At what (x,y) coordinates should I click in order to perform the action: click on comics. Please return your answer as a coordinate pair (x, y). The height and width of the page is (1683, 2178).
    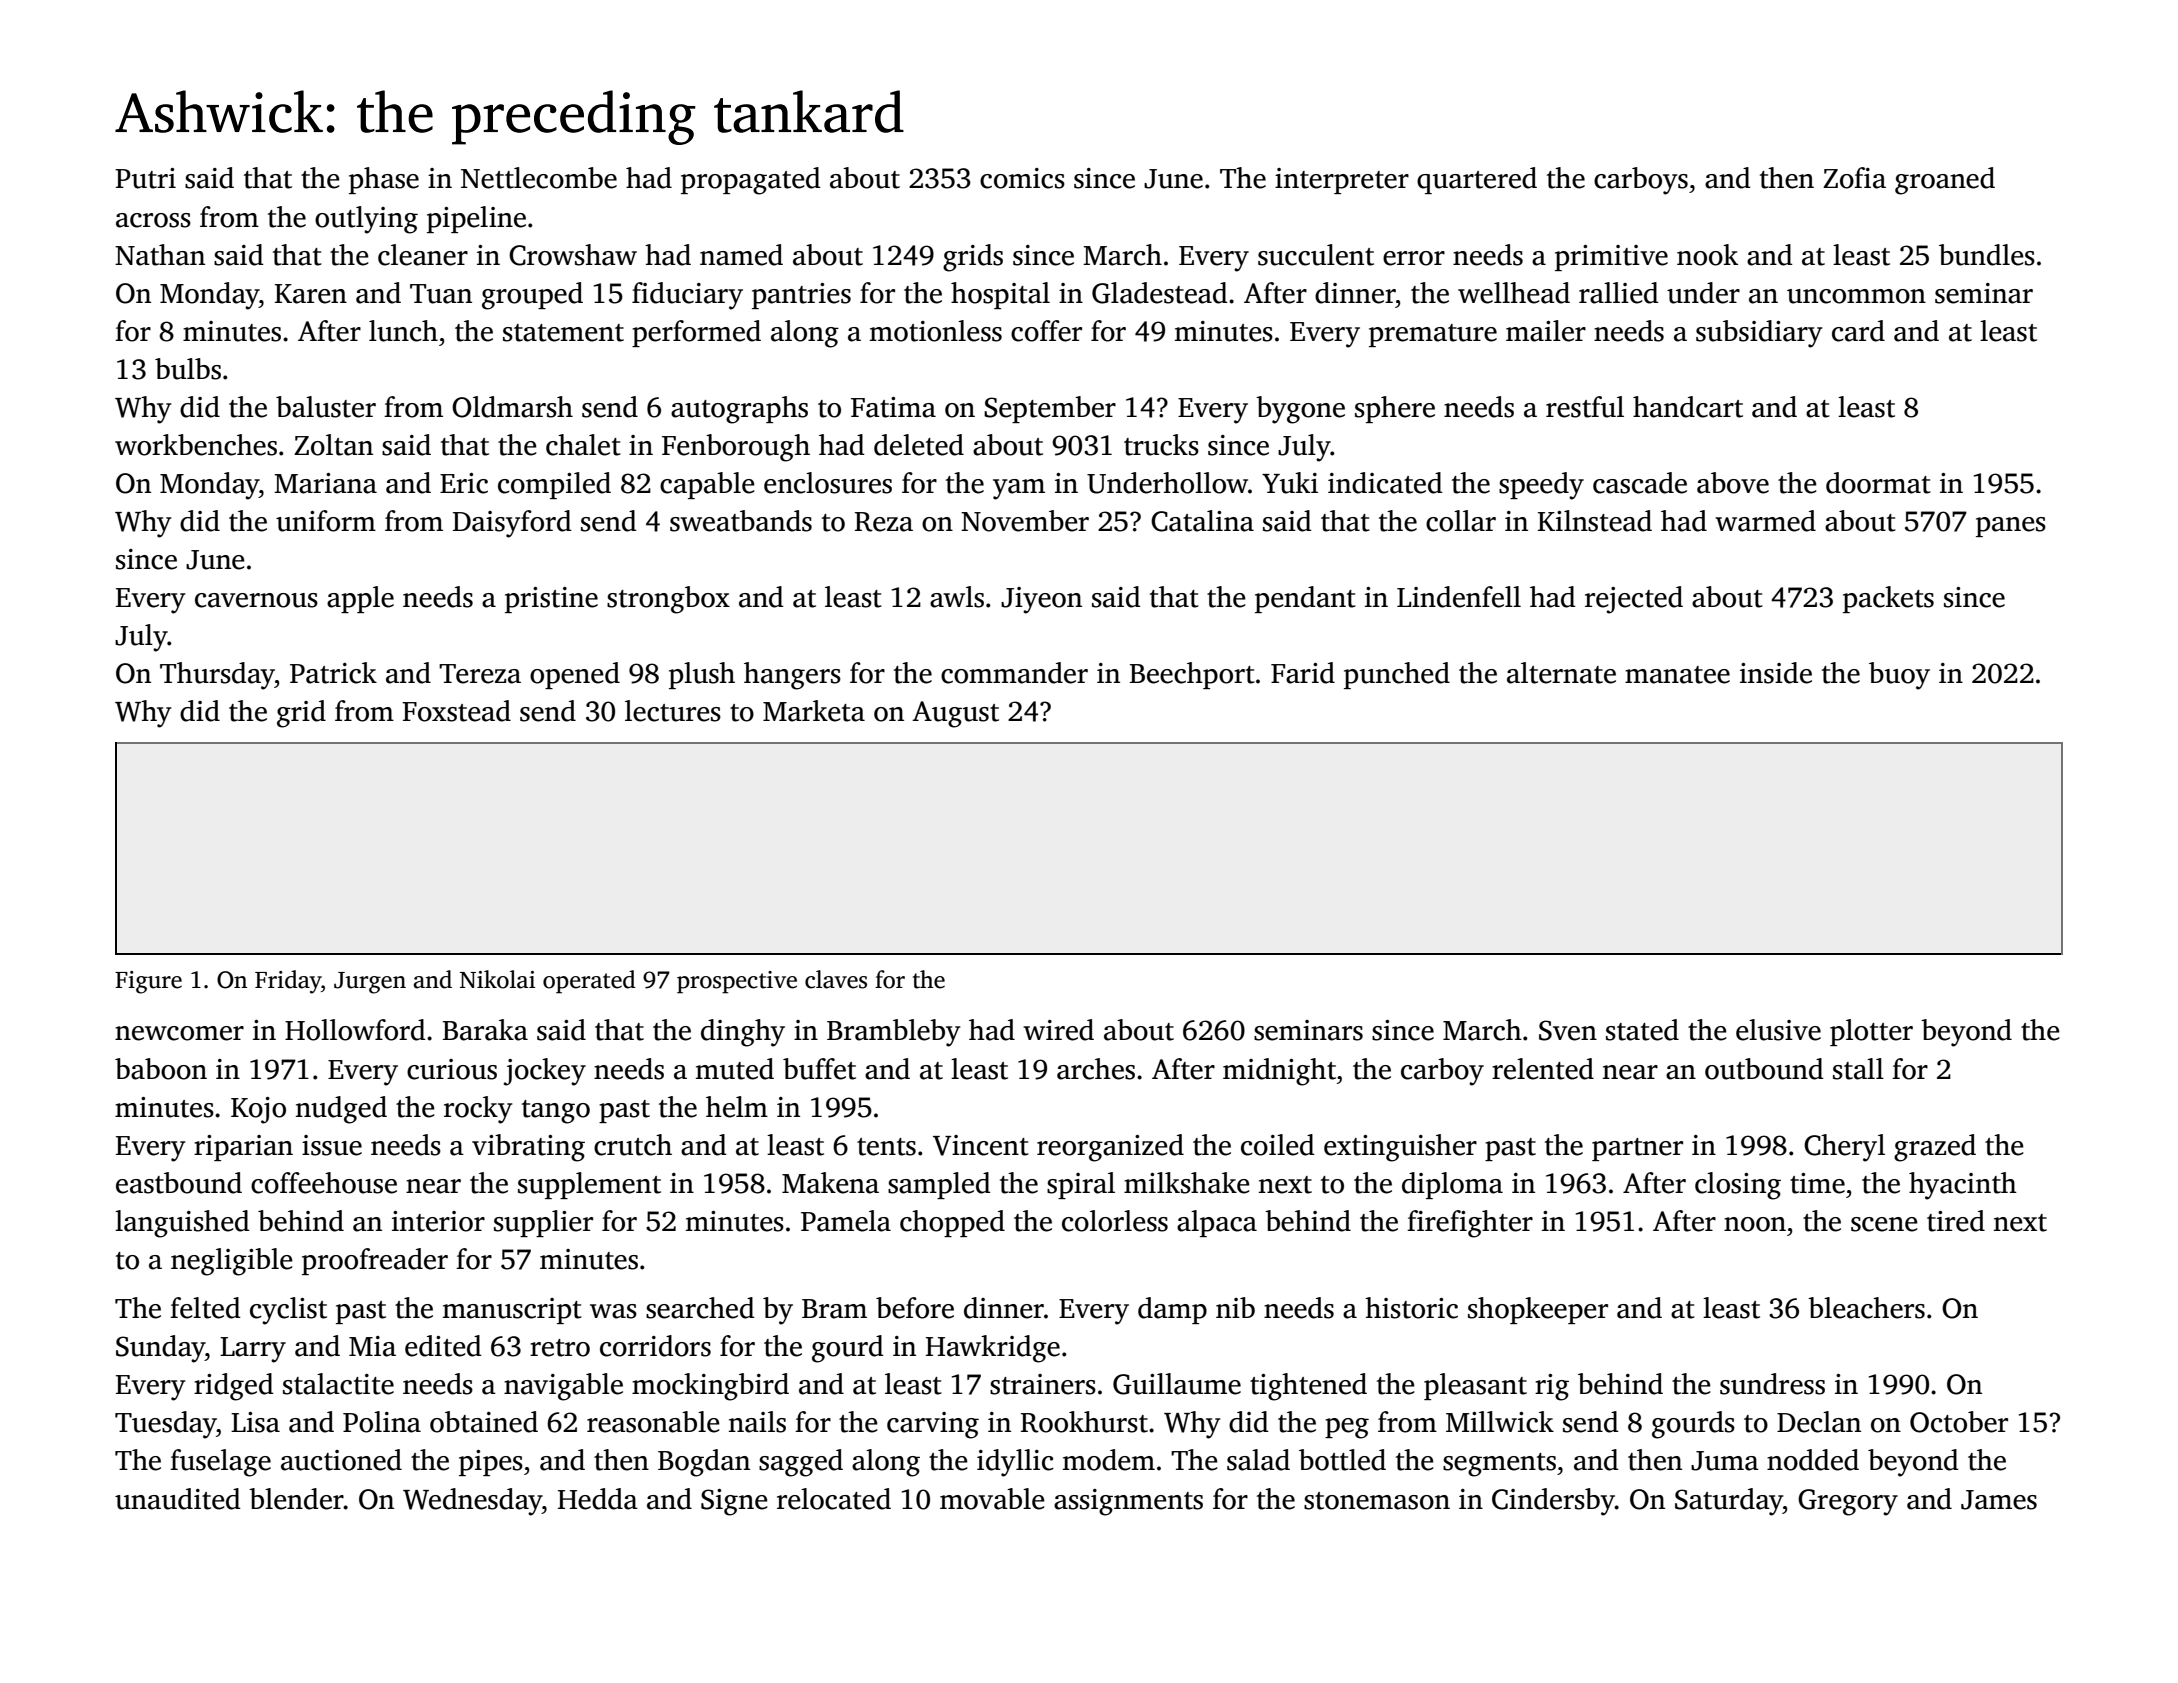
    Looking at the image, I should click on (1022, 178).
